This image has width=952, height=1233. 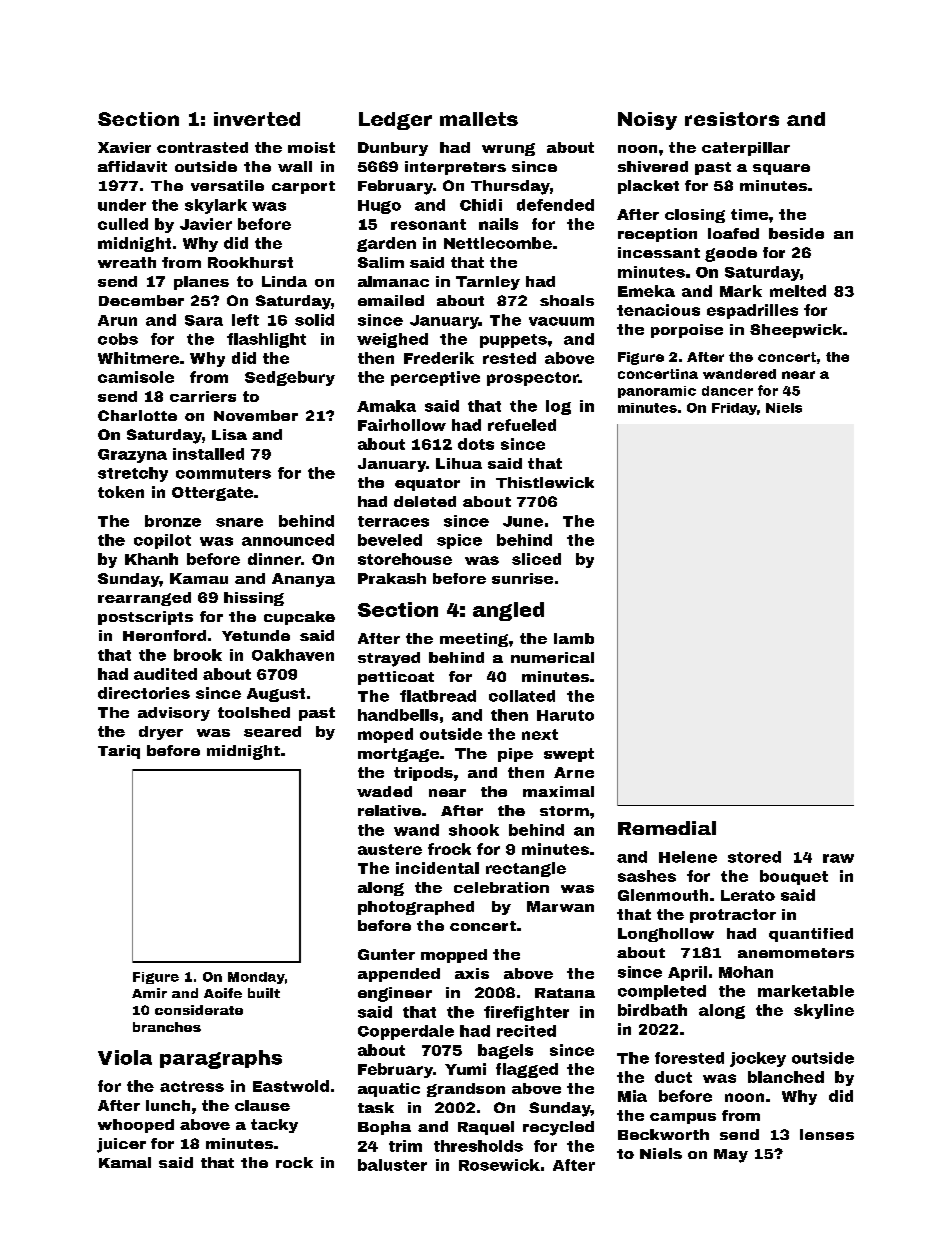 What do you see at coordinates (257, 119) in the image?
I see `inverted` at bounding box center [257, 119].
